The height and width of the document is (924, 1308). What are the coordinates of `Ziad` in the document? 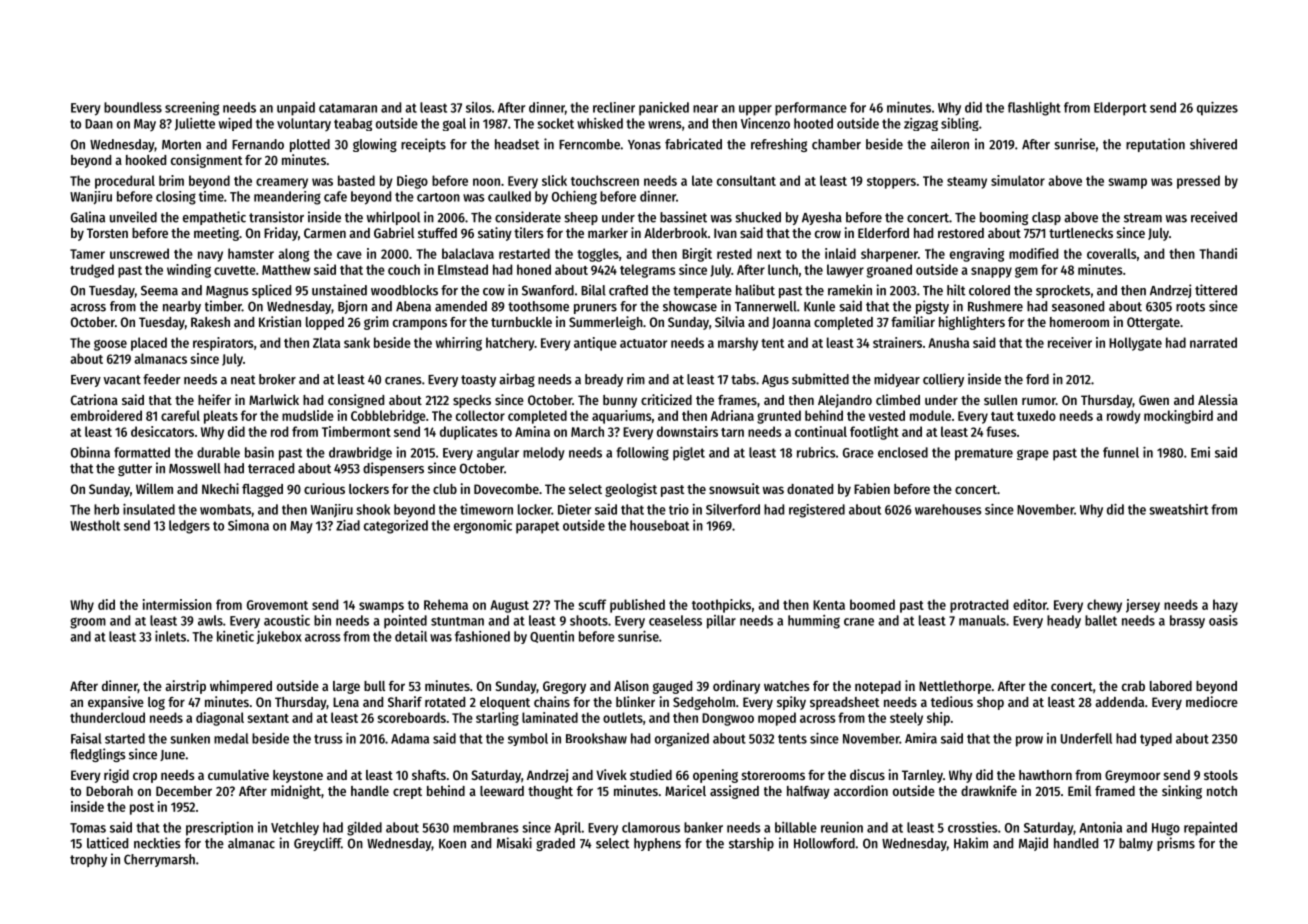 It's located at (348, 525).
